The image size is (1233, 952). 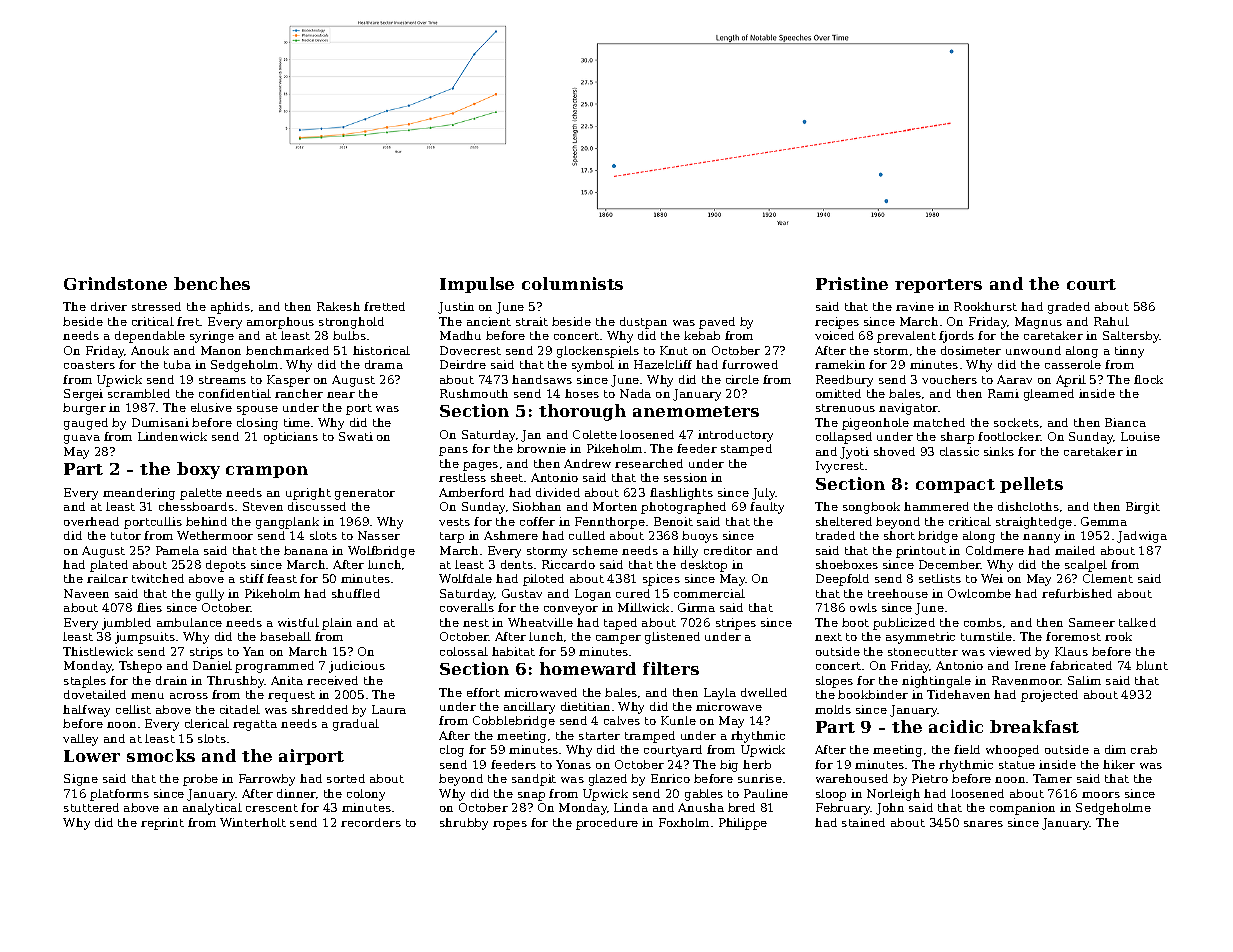 I want to click on Amberford, so click(x=471, y=492).
